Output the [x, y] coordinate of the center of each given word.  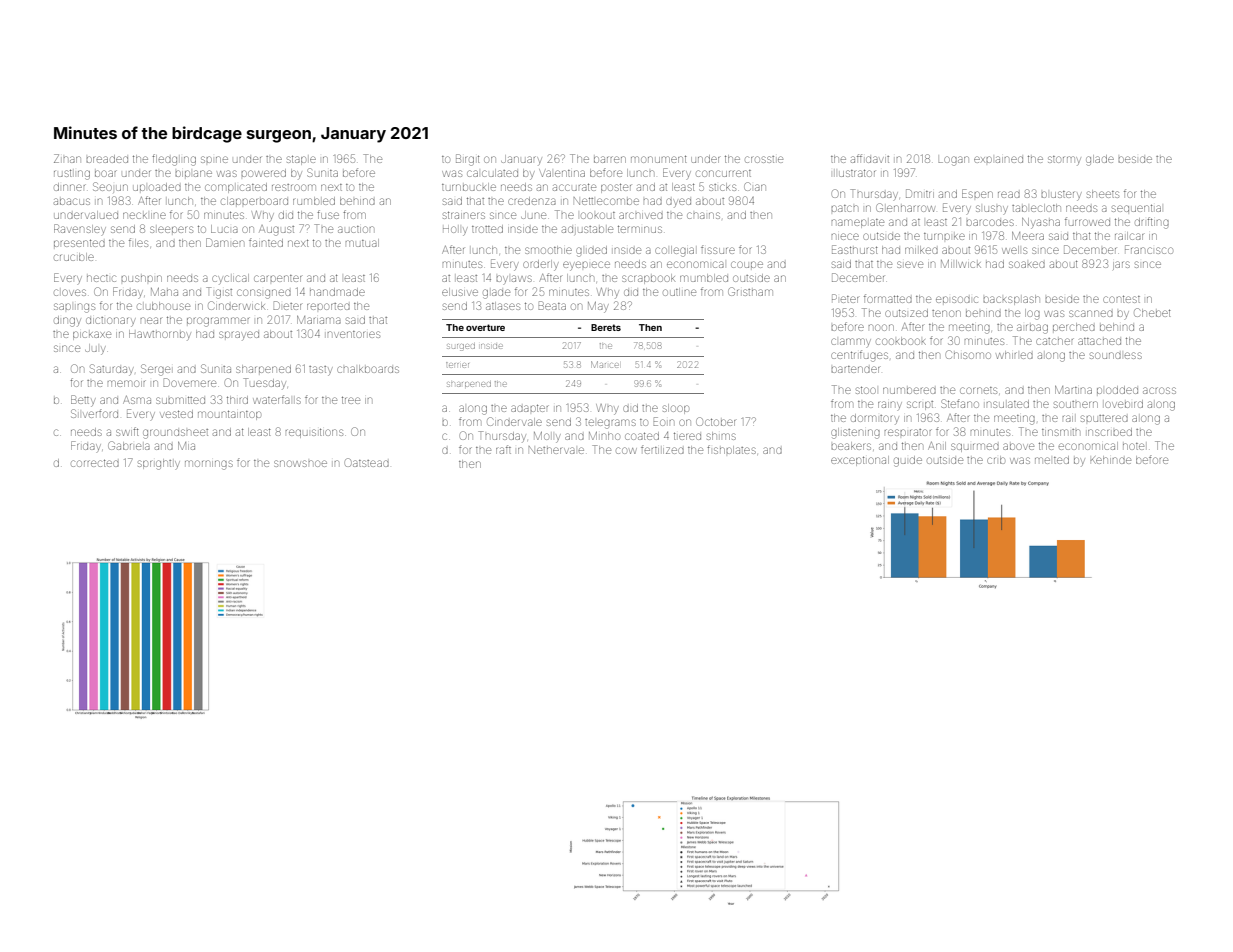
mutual [362, 243]
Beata [552, 305]
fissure [718, 249]
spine [214, 159]
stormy [1064, 160]
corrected [95, 463]
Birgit [468, 160]
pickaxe [92, 335]
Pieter [845, 298]
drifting [1152, 223]
